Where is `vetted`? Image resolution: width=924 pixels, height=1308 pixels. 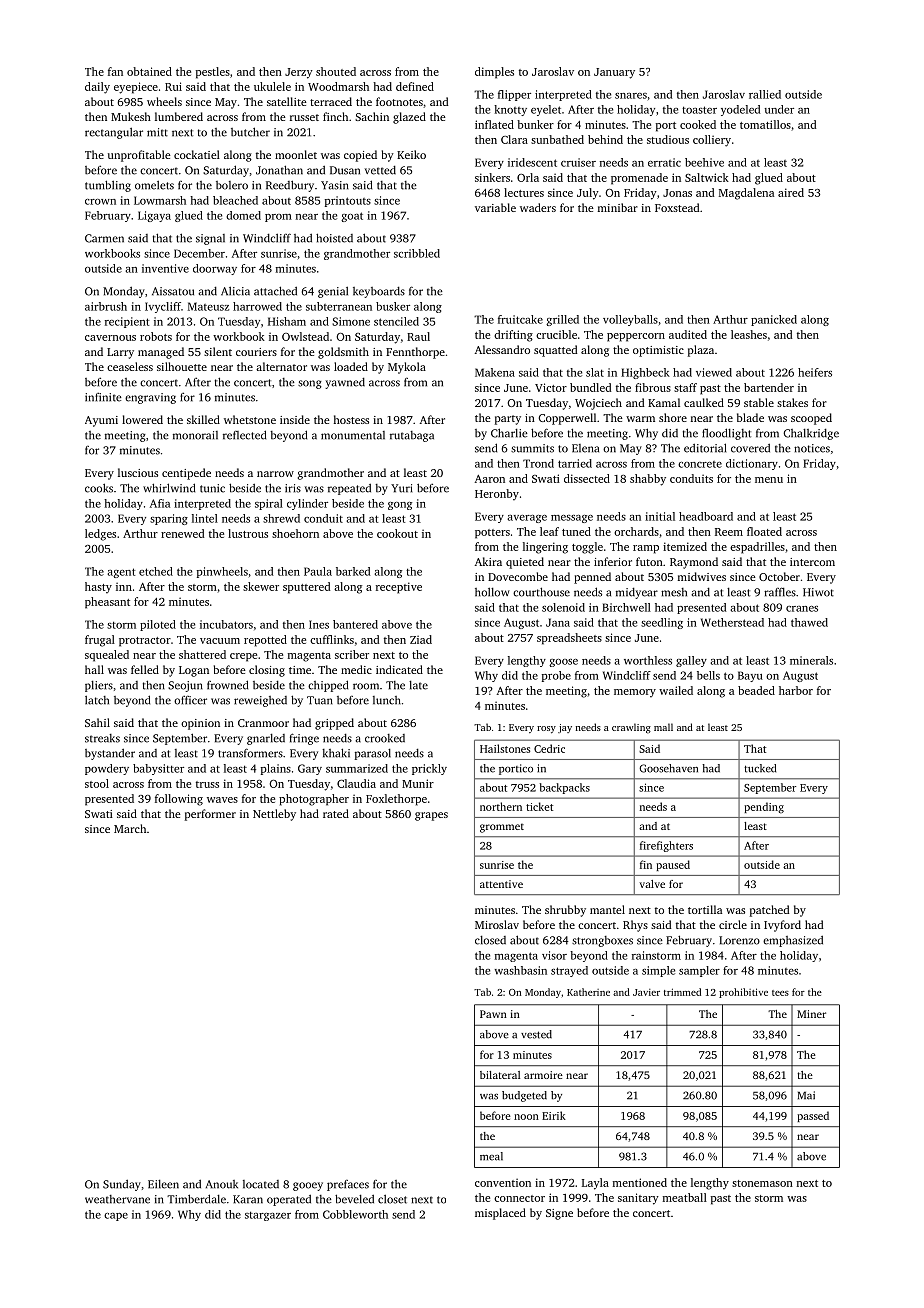 vetted is located at coordinates (380, 170).
